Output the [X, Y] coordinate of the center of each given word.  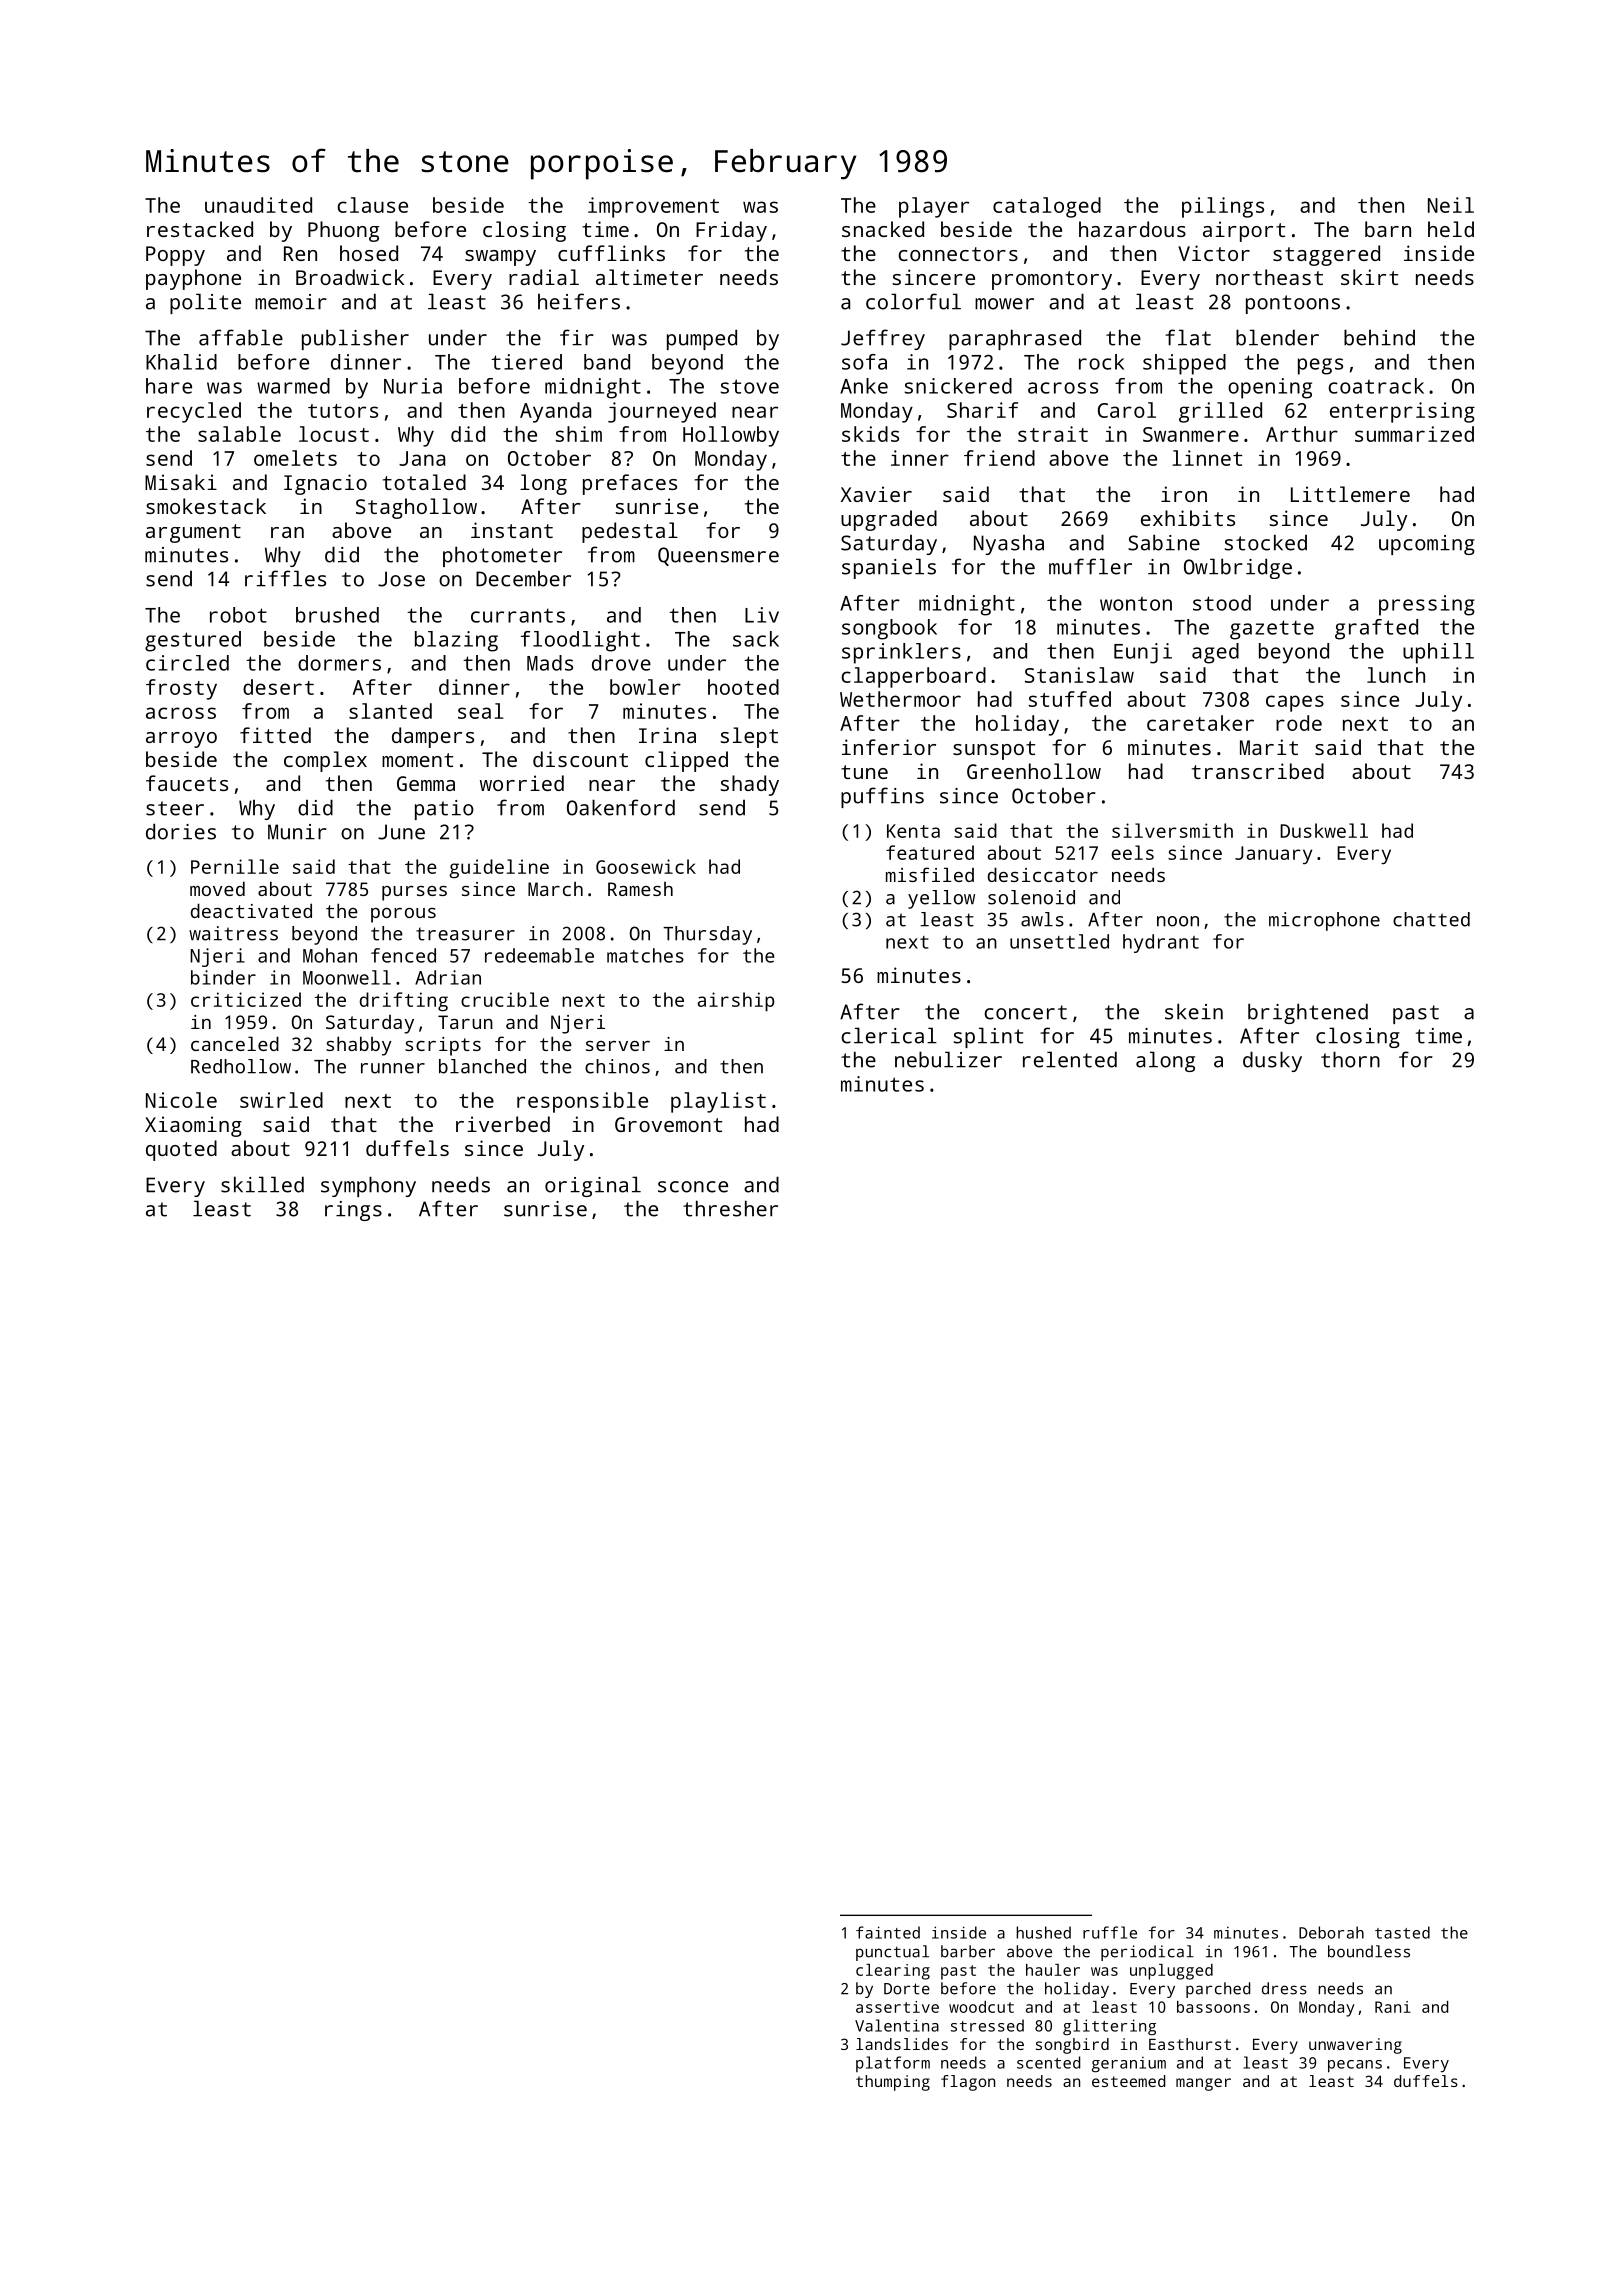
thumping [893, 2083]
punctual [892, 1953]
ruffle [1110, 1932]
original [593, 1186]
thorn [1350, 1059]
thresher [730, 1208]
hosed [369, 253]
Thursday [707, 935]
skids [870, 434]
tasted [1402, 1932]
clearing [893, 1972]
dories [181, 831]
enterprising [1402, 412]
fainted [888, 1932]
